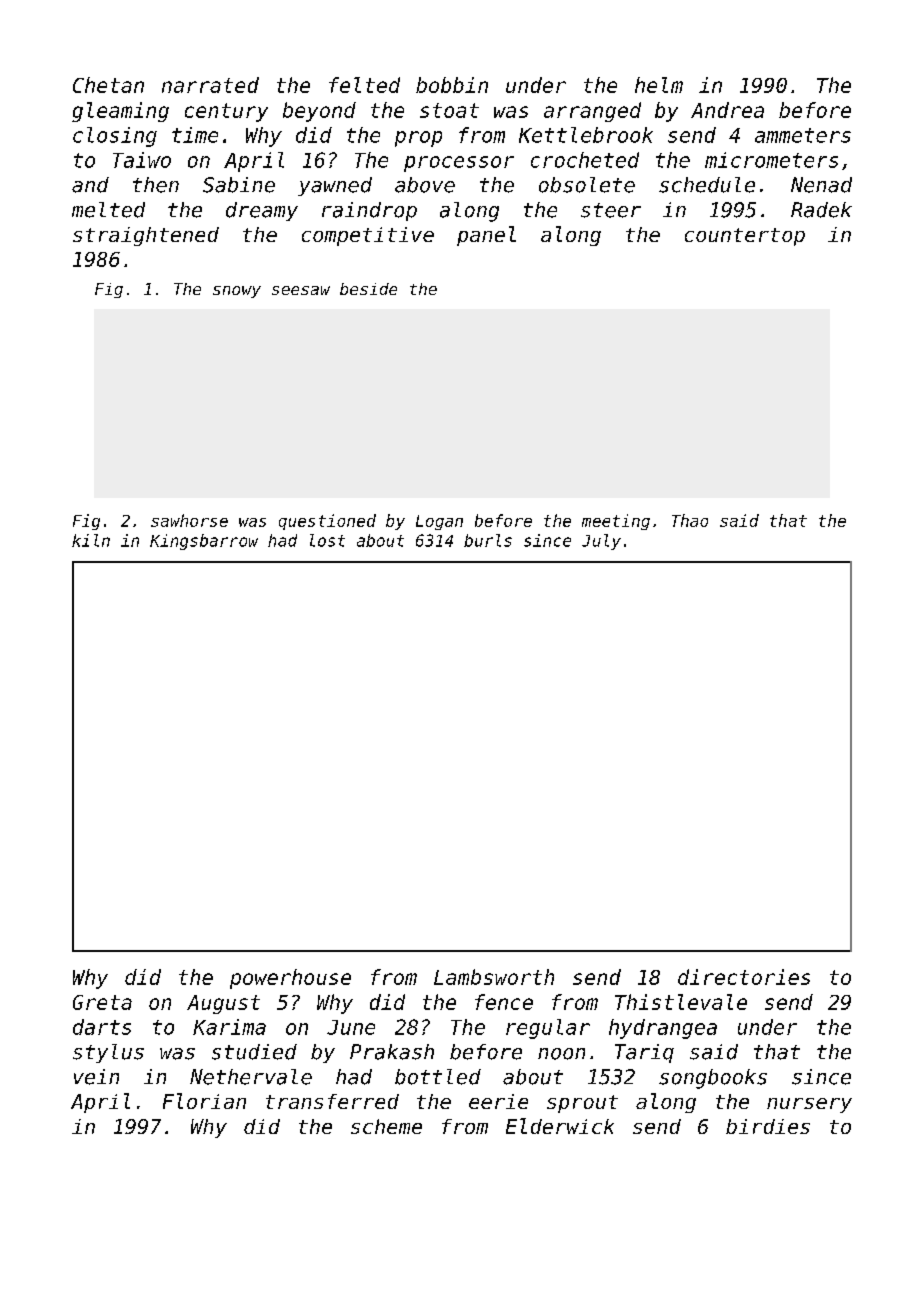 This document has width=924, height=1311. I want to click on Elderwick, so click(560, 1126).
